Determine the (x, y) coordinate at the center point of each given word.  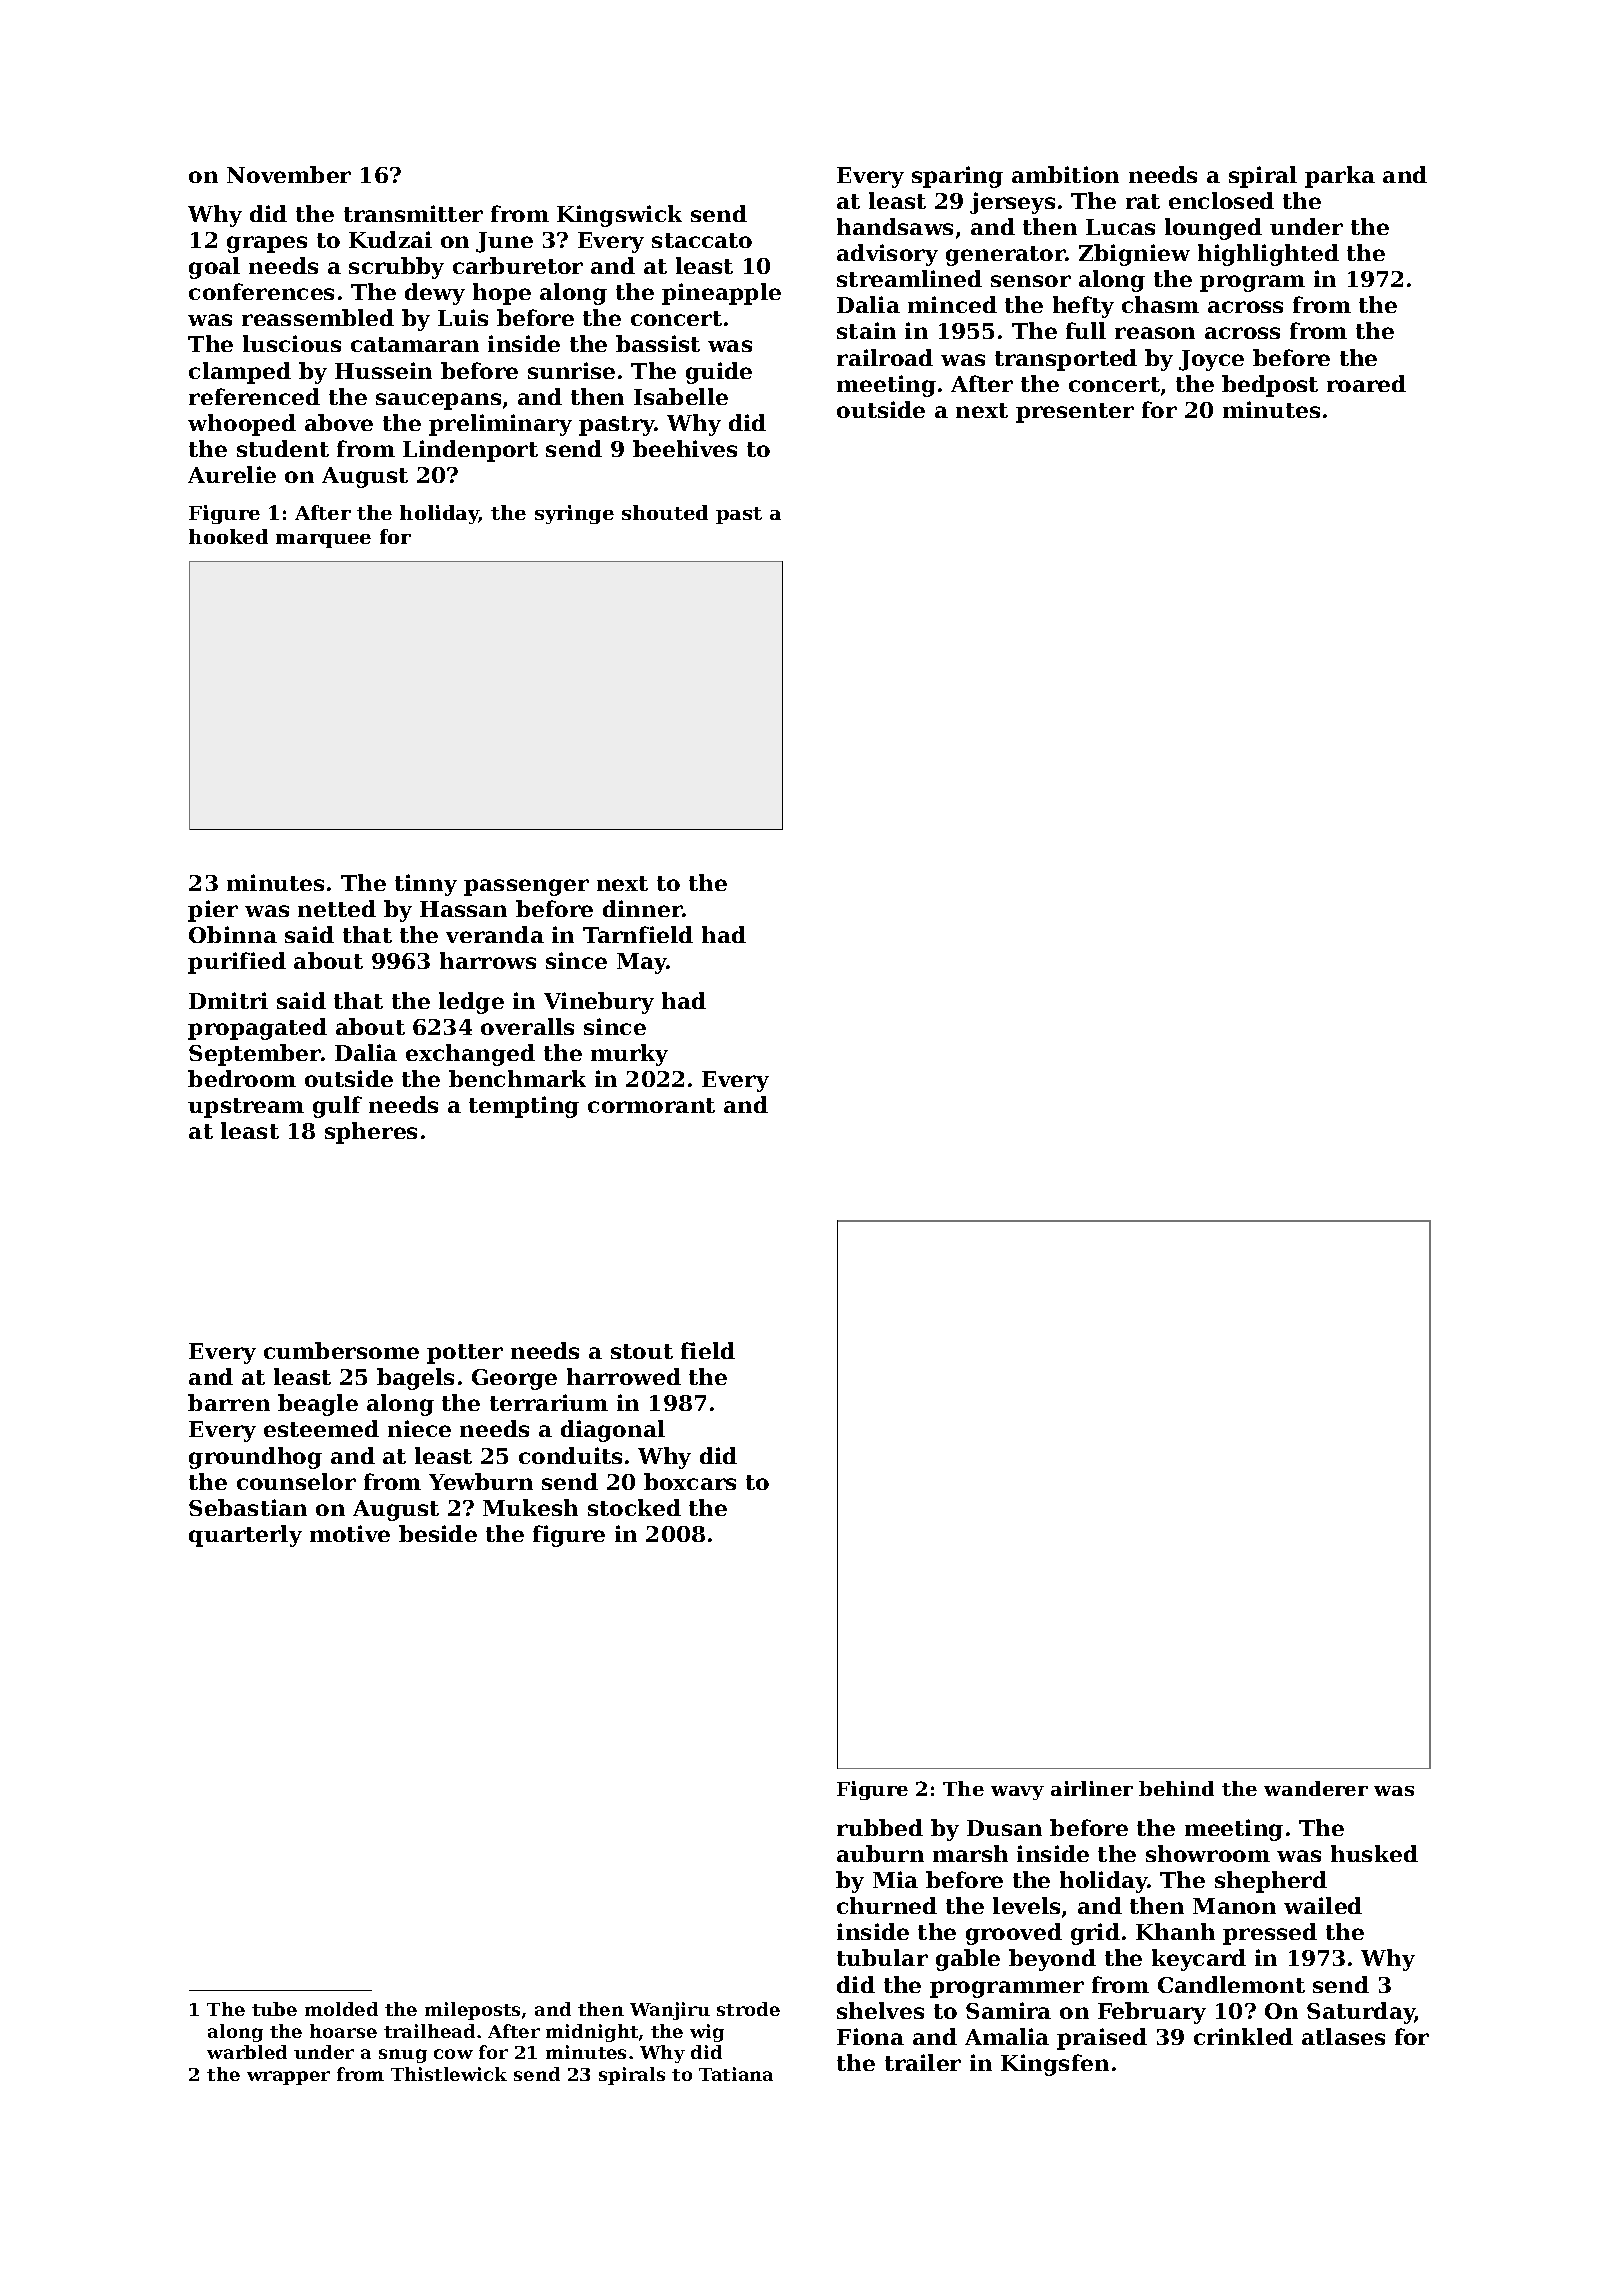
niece (419, 1428)
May (642, 963)
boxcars (690, 1481)
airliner (1092, 1788)
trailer (923, 2062)
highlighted (1268, 255)
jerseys (1012, 203)
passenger (526, 887)
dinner (643, 908)
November (289, 174)
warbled (247, 2052)
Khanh (1175, 1931)
